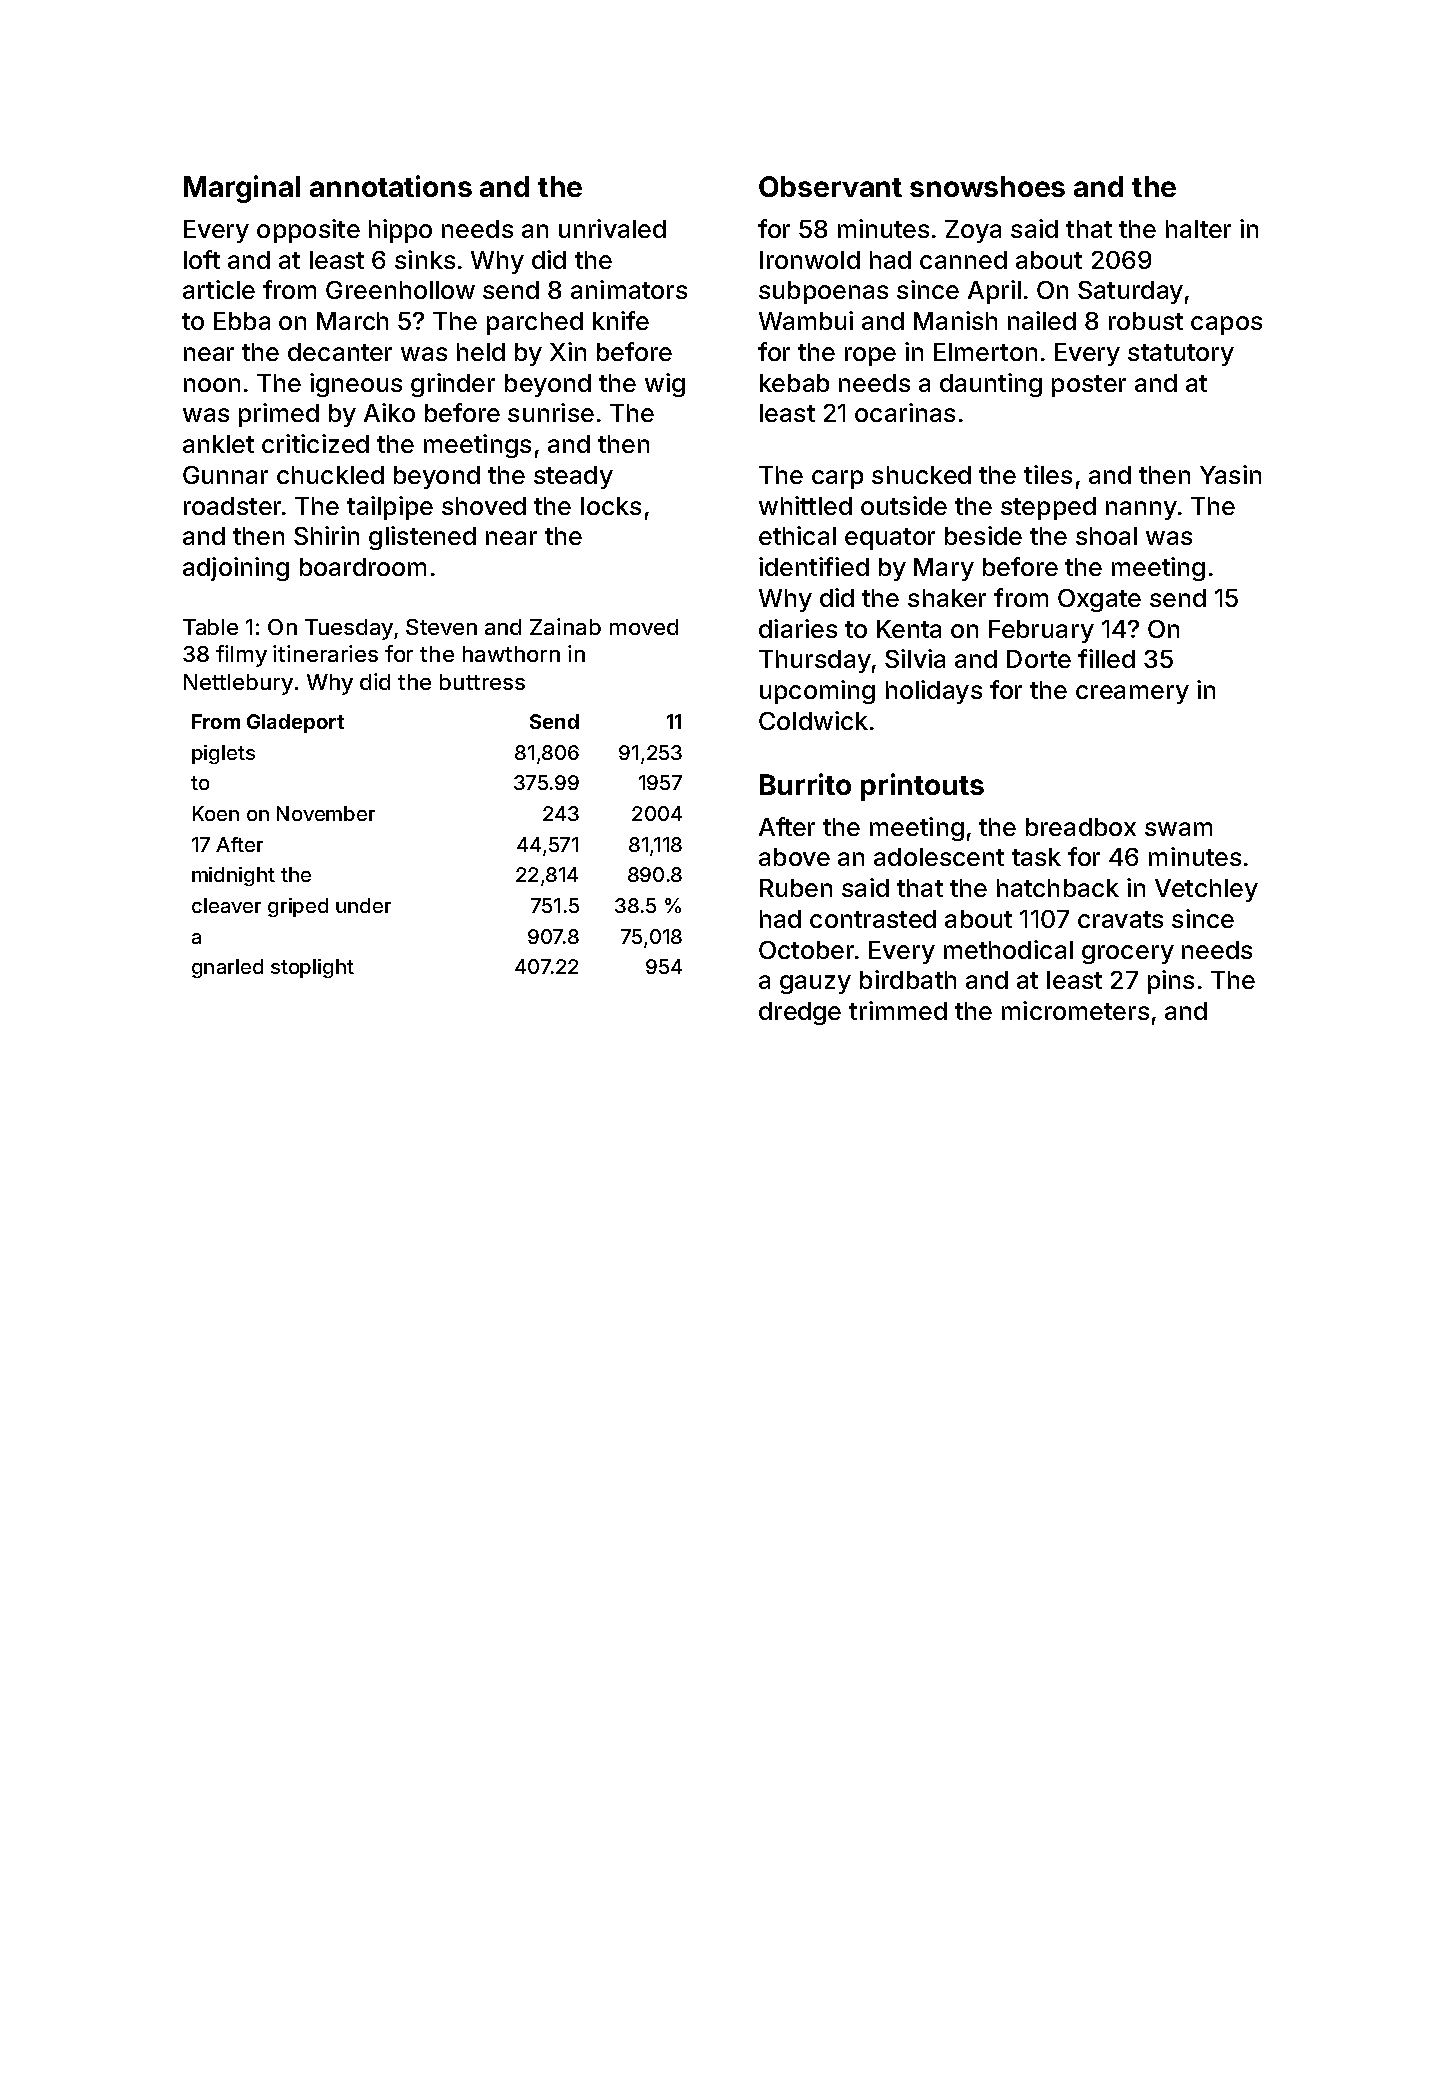 The width and height of the screenshot is (1450, 2100). What do you see at coordinates (805, 505) in the screenshot?
I see `whittled` at bounding box center [805, 505].
